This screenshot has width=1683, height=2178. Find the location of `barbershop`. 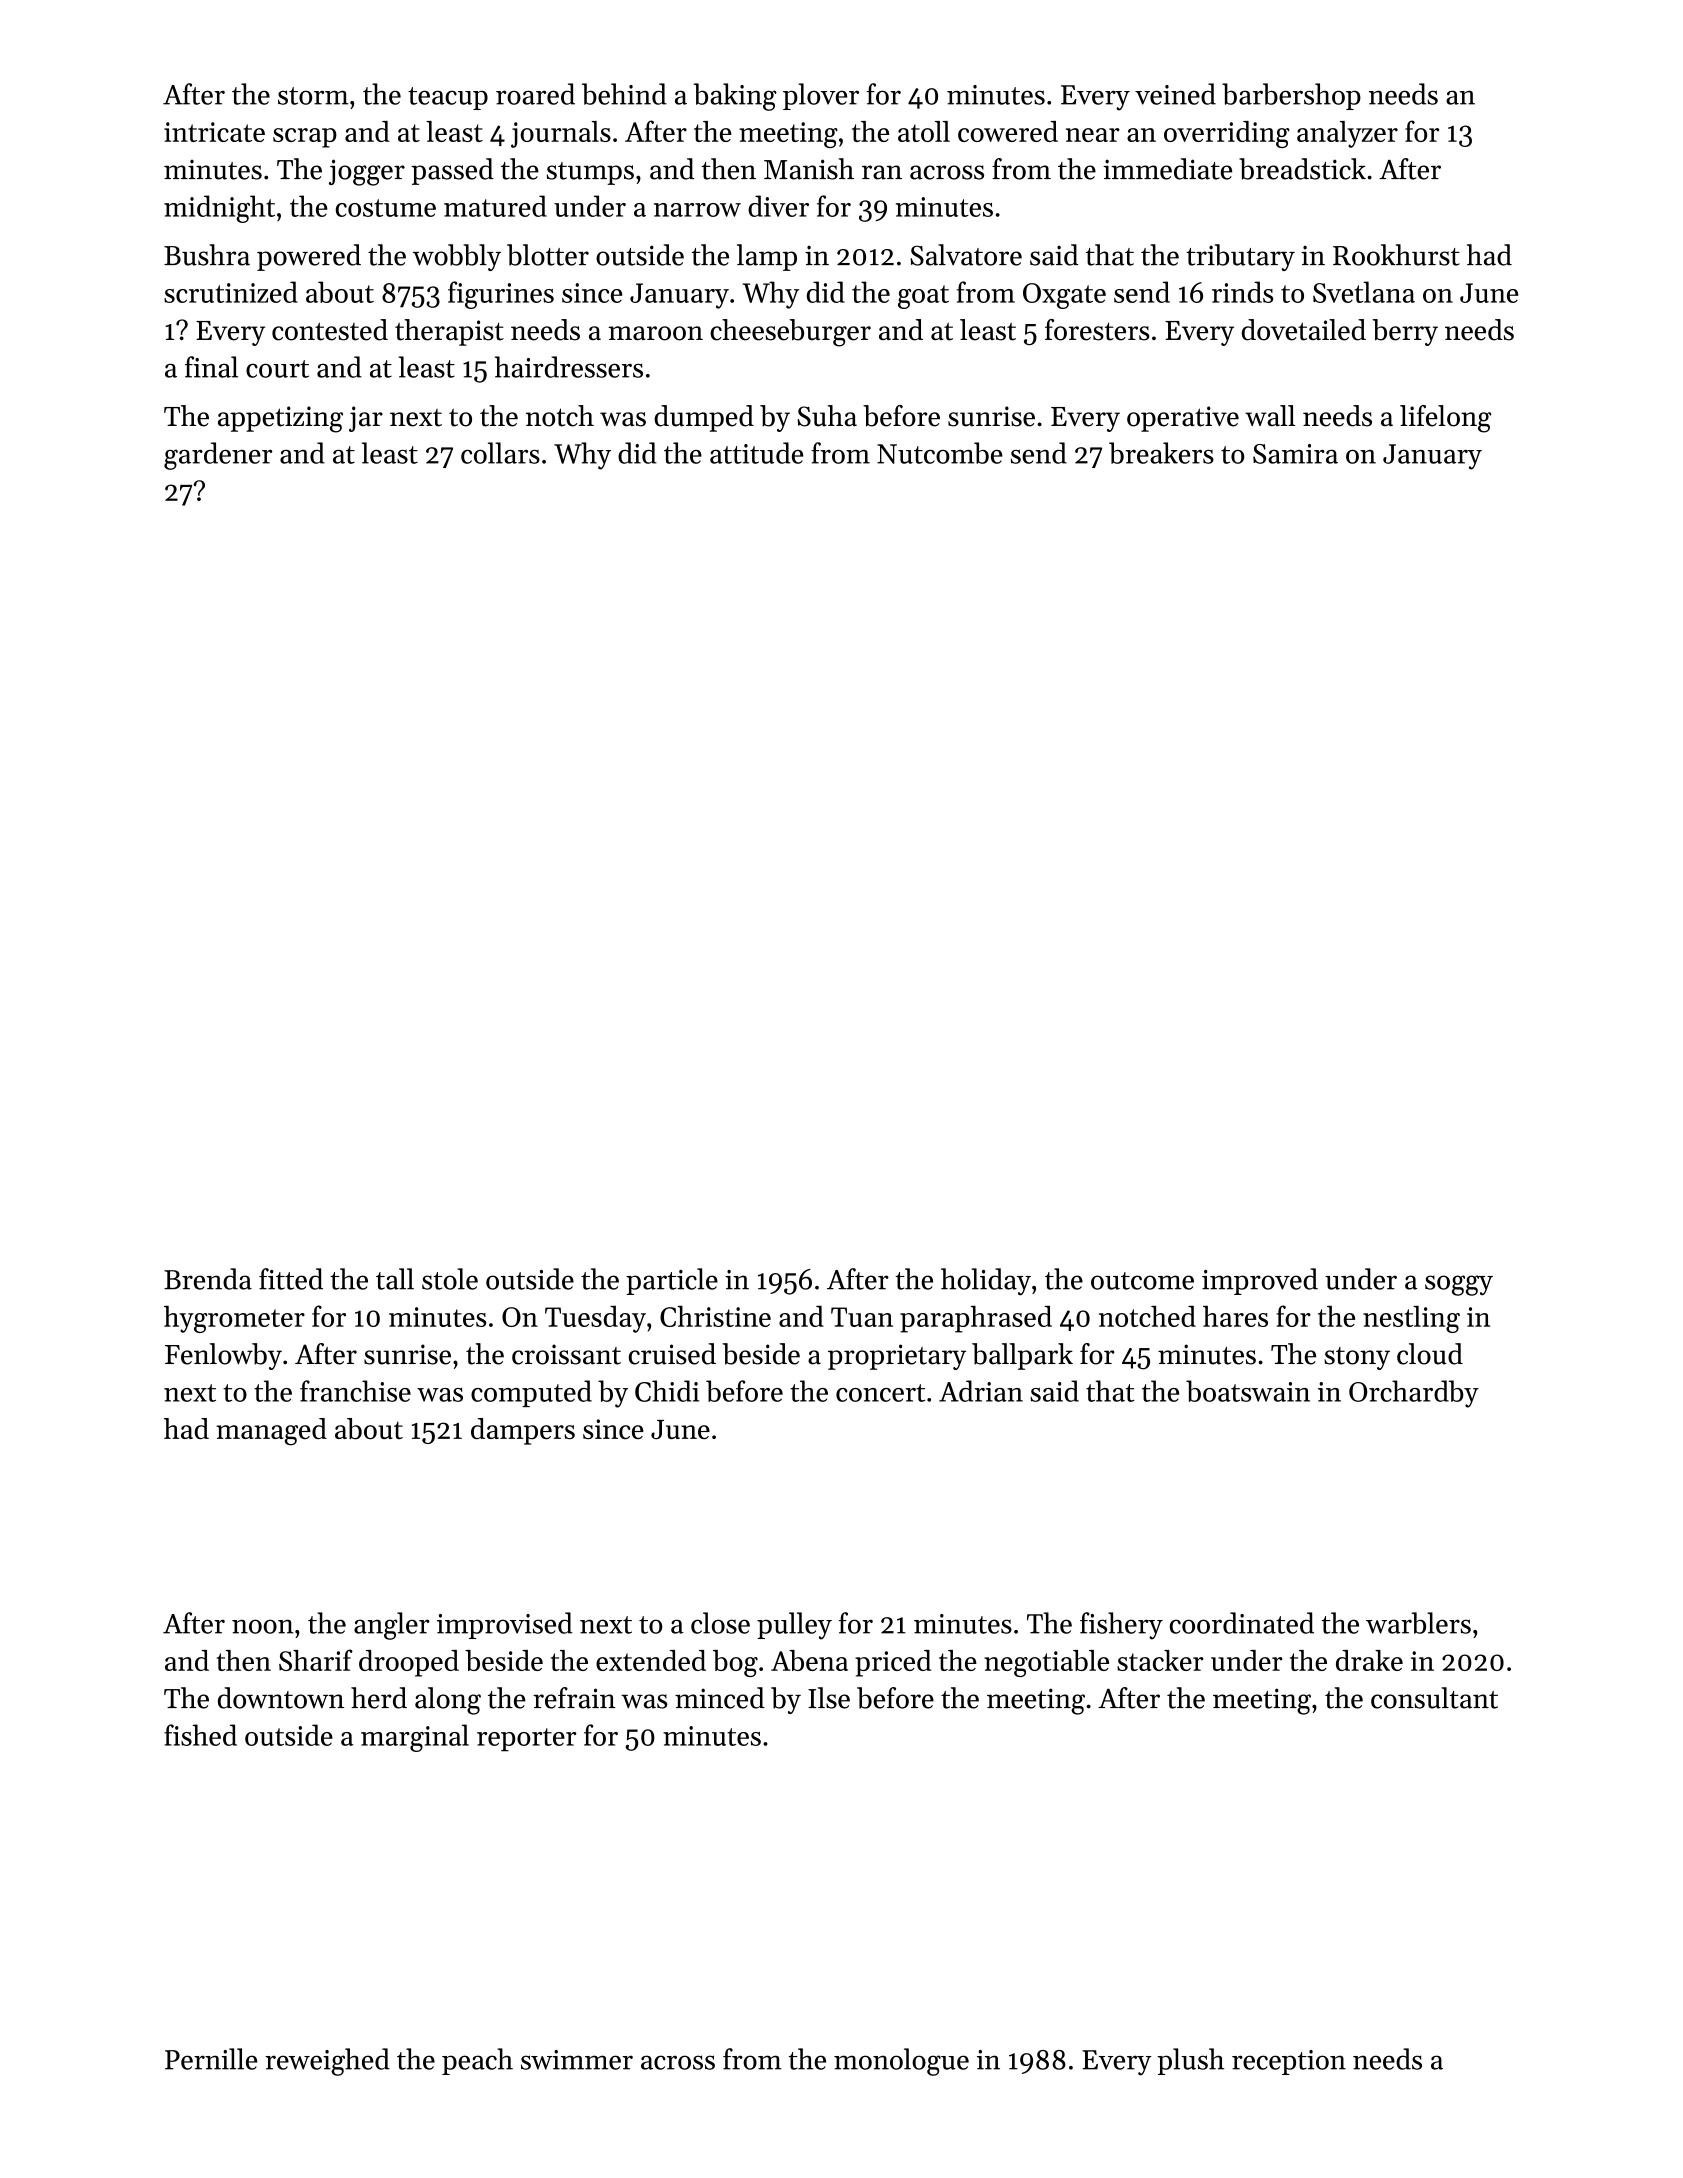

barbershop is located at coordinates (1291, 96).
